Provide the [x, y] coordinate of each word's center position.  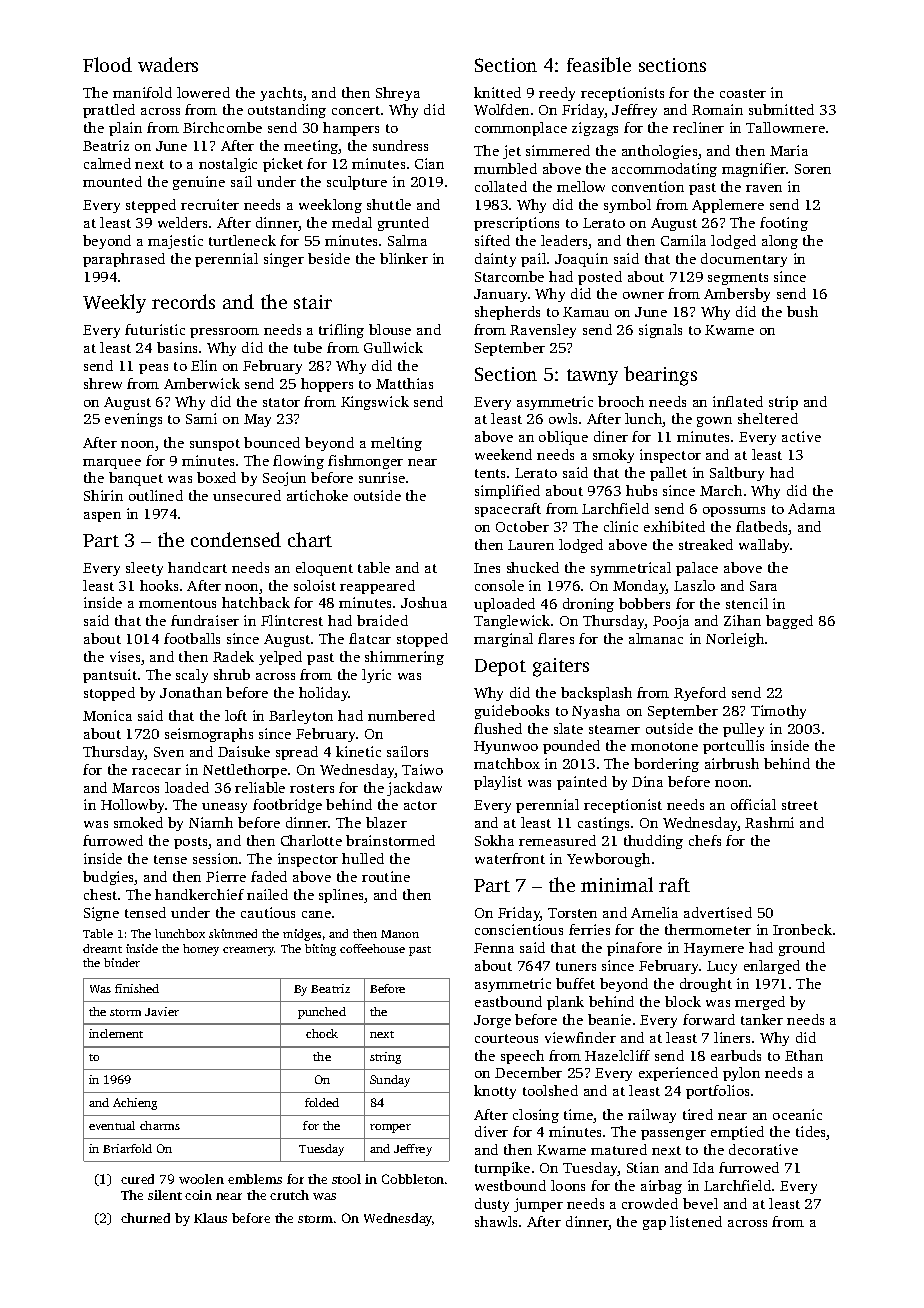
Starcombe [509, 276]
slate [568, 728]
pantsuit [110, 676]
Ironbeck [802, 929]
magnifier [754, 170]
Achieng [135, 1104]
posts [190, 843]
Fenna [494, 948]
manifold [142, 92]
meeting [311, 147]
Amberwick [202, 383]
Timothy [778, 712]
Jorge [492, 1021]
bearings [660, 376]
